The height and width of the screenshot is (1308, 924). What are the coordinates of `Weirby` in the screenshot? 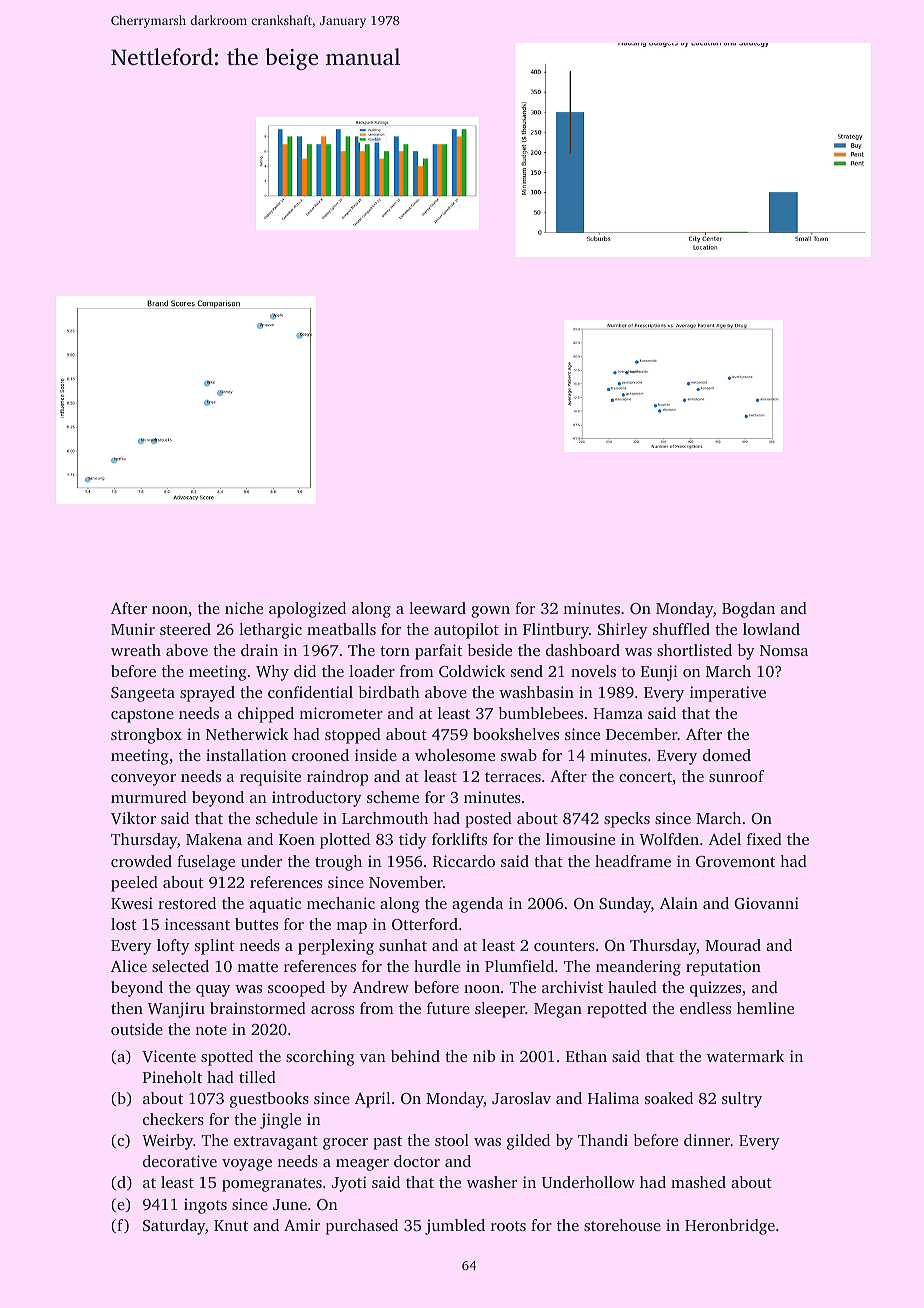 It's located at (167, 1142).
